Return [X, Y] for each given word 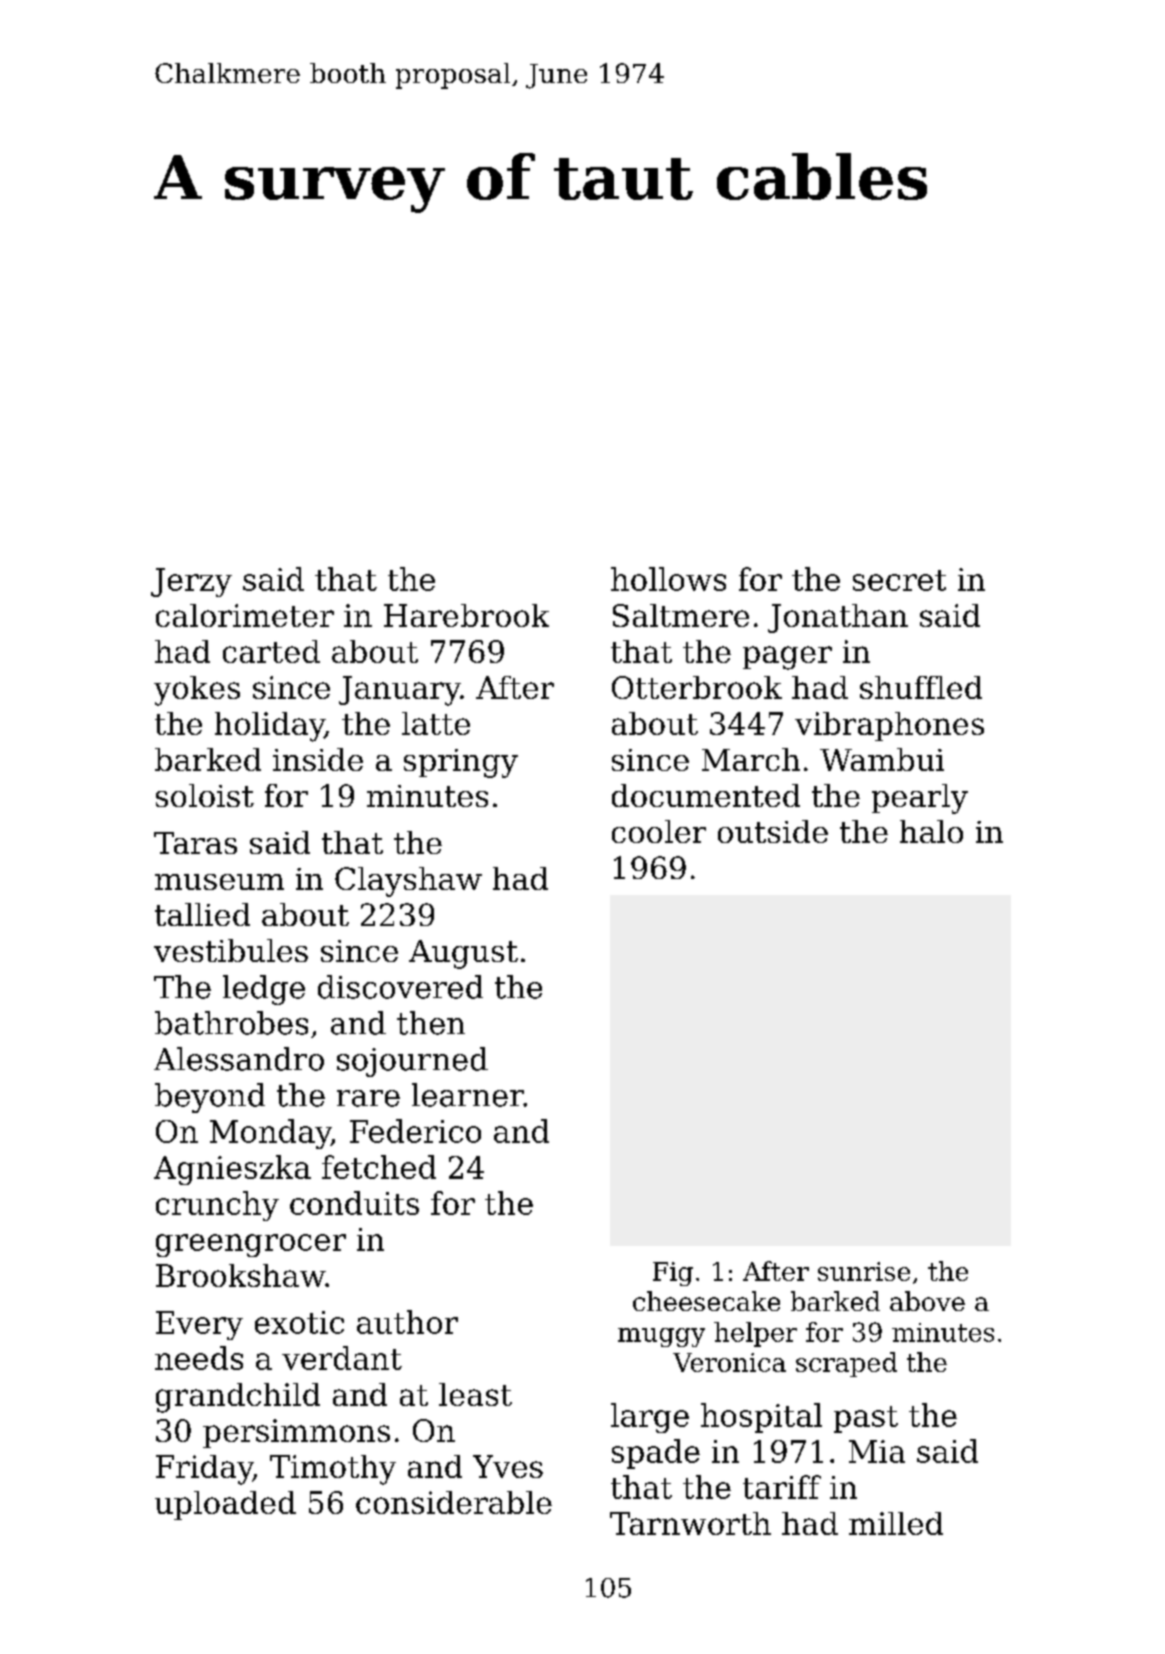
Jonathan [838, 618]
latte [436, 723]
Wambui [882, 759]
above [927, 1301]
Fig [673, 1274]
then [431, 1023]
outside [773, 831]
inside [318, 759]
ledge [264, 990]
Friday [204, 1470]
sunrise [864, 1271]
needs [199, 1358]
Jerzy [191, 582]
